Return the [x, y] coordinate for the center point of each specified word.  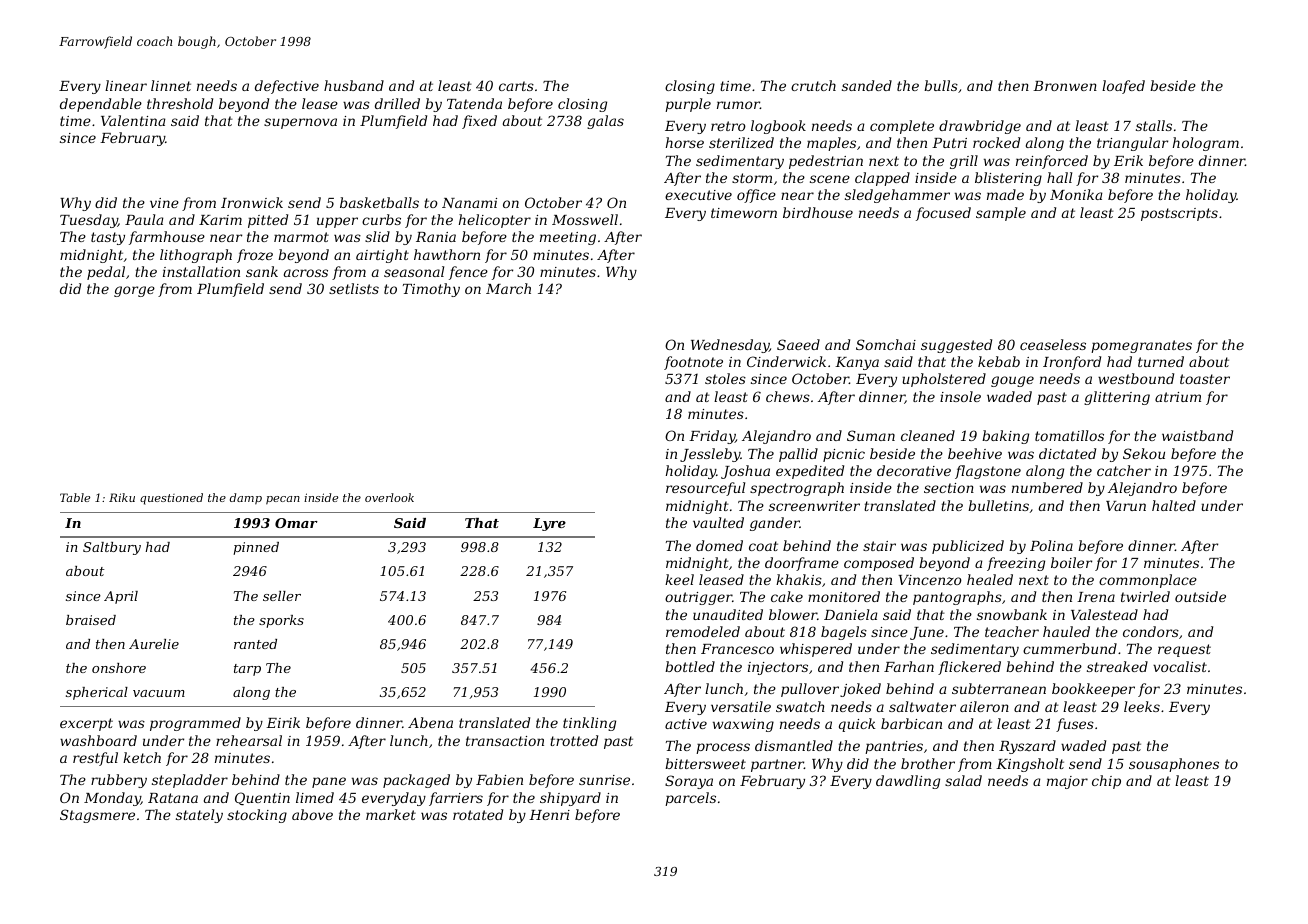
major [1067, 782]
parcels [690, 799]
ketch [142, 757]
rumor [738, 105]
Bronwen [1065, 86]
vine [164, 203]
